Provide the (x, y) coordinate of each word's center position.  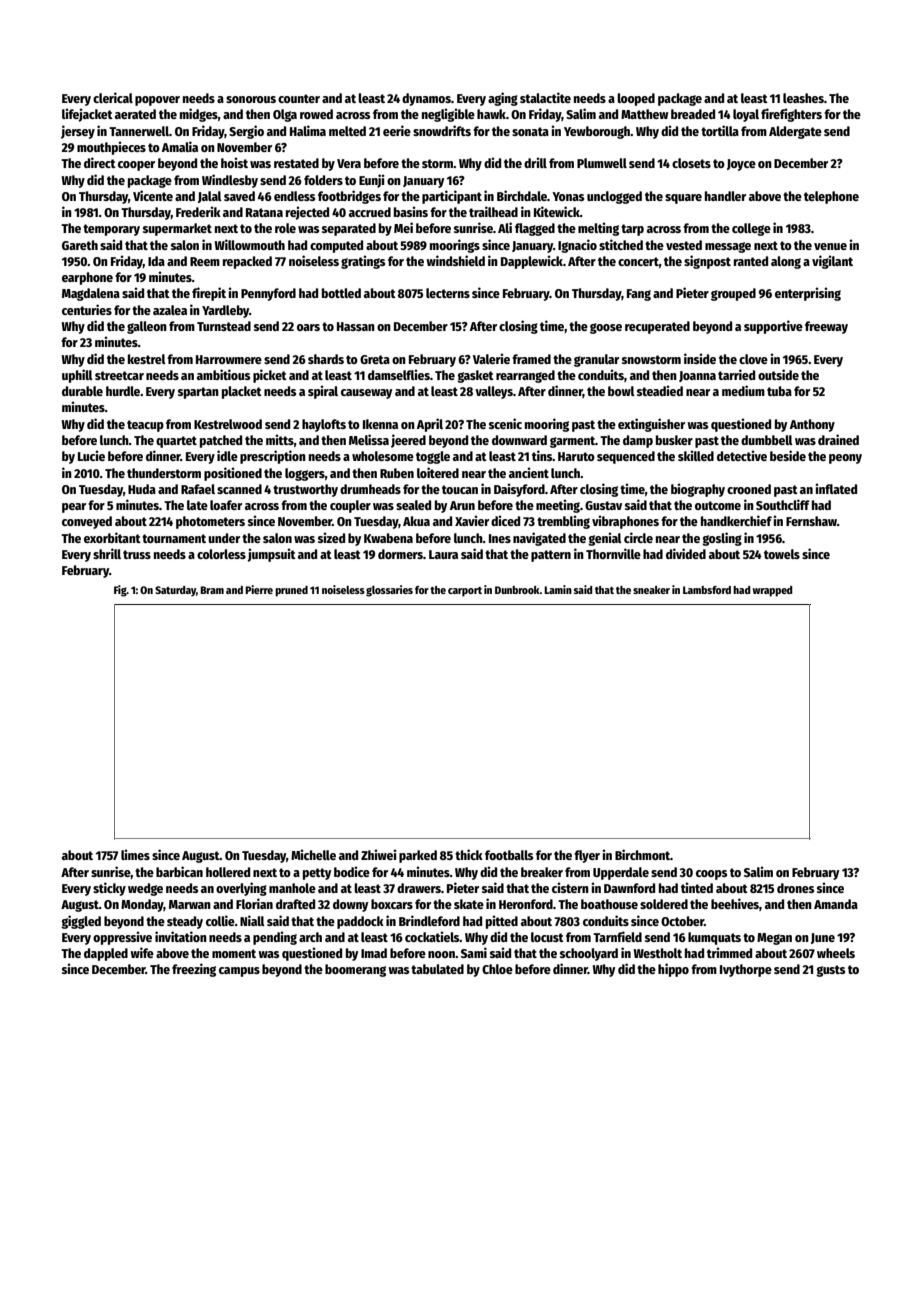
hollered (228, 872)
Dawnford (629, 888)
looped (636, 99)
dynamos (426, 99)
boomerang (355, 970)
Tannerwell (139, 131)
